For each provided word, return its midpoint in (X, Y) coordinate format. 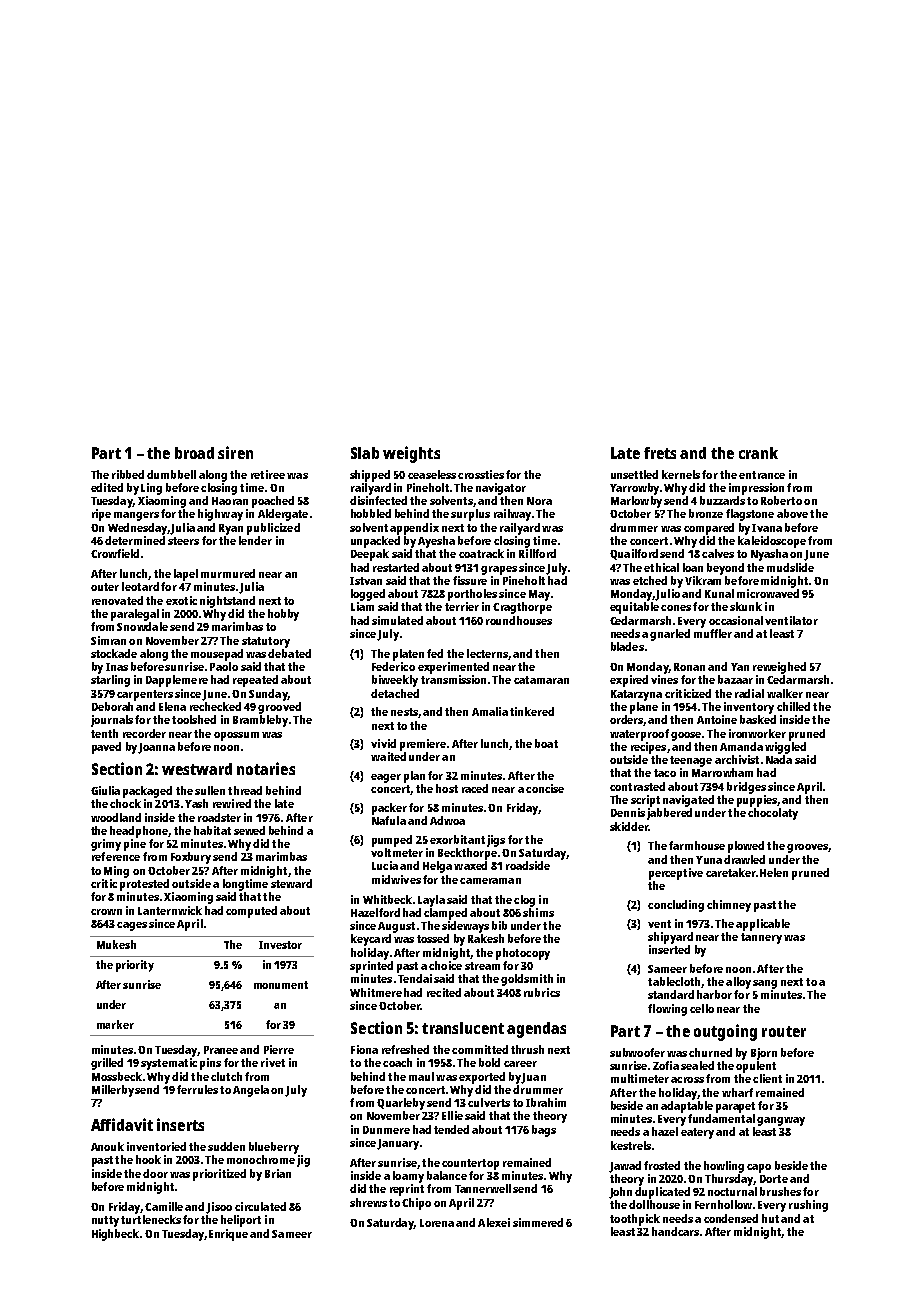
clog (524, 901)
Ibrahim (546, 1102)
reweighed (779, 668)
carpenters (145, 695)
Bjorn (764, 1054)
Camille (164, 1206)
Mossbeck (117, 1076)
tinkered (532, 711)
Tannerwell (483, 1188)
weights (411, 454)
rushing (808, 1206)
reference (116, 856)
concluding (676, 906)
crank (758, 453)
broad (194, 453)
